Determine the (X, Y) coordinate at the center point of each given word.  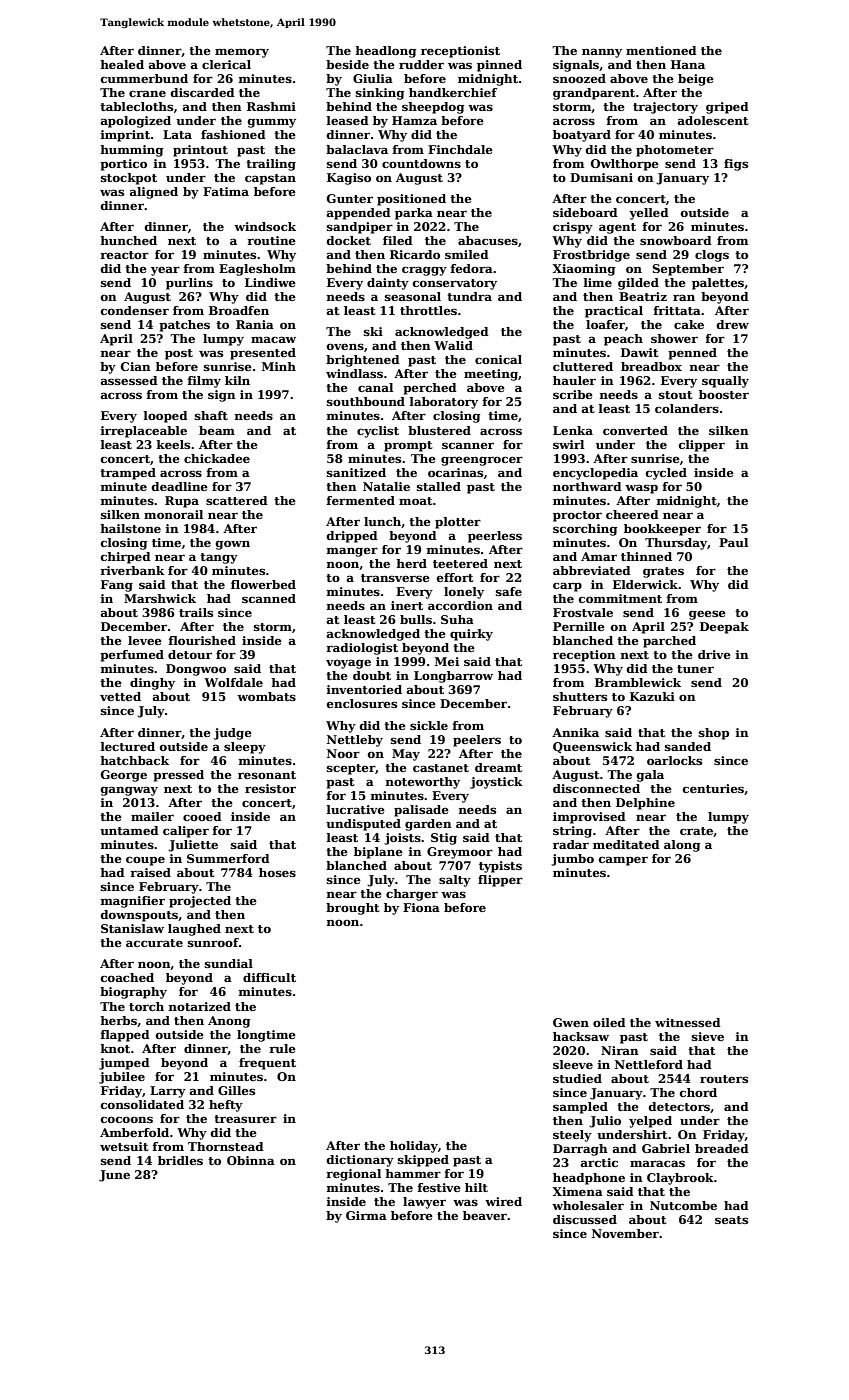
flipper (500, 881)
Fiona (421, 907)
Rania (255, 324)
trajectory (665, 108)
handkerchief (453, 92)
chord (698, 1092)
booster (724, 394)
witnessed (688, 1022)
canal (375, 387)
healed (122, 64)
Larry (168, 1092)
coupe (145, 861)
